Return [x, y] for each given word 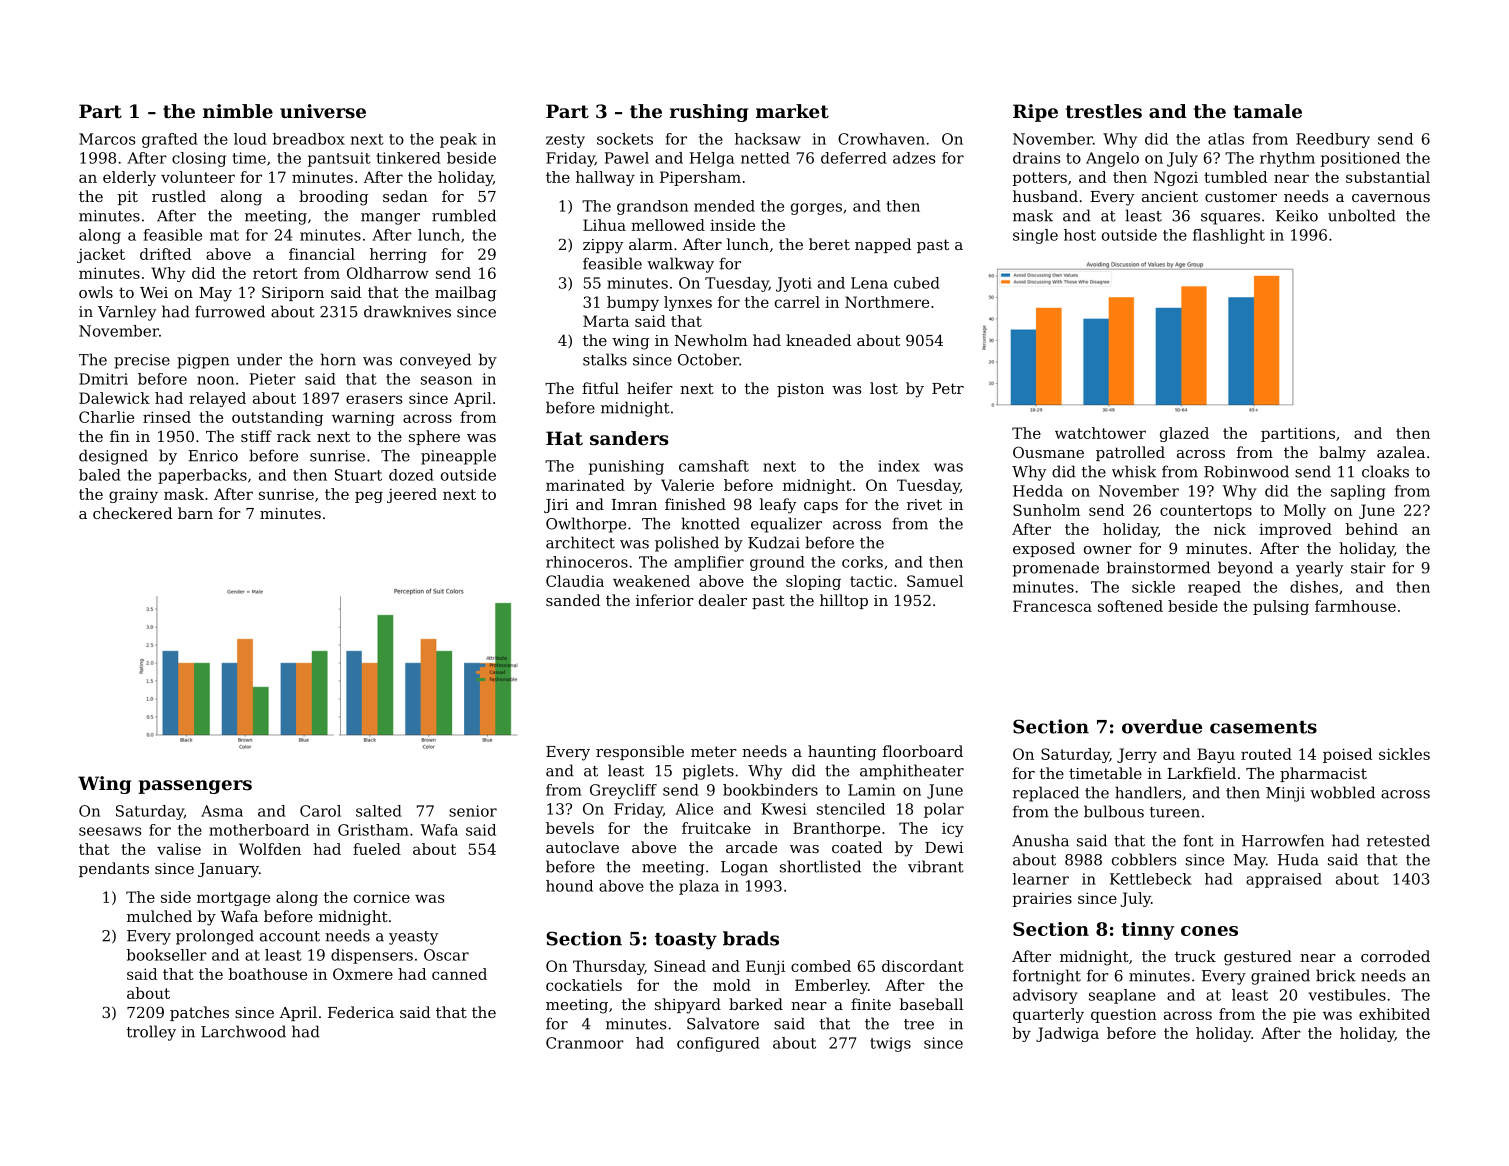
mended [724, 206]
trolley [151, 1033]
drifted [165, 254]
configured [718, 1044]
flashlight [1229, 236]
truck [1195, 956]
